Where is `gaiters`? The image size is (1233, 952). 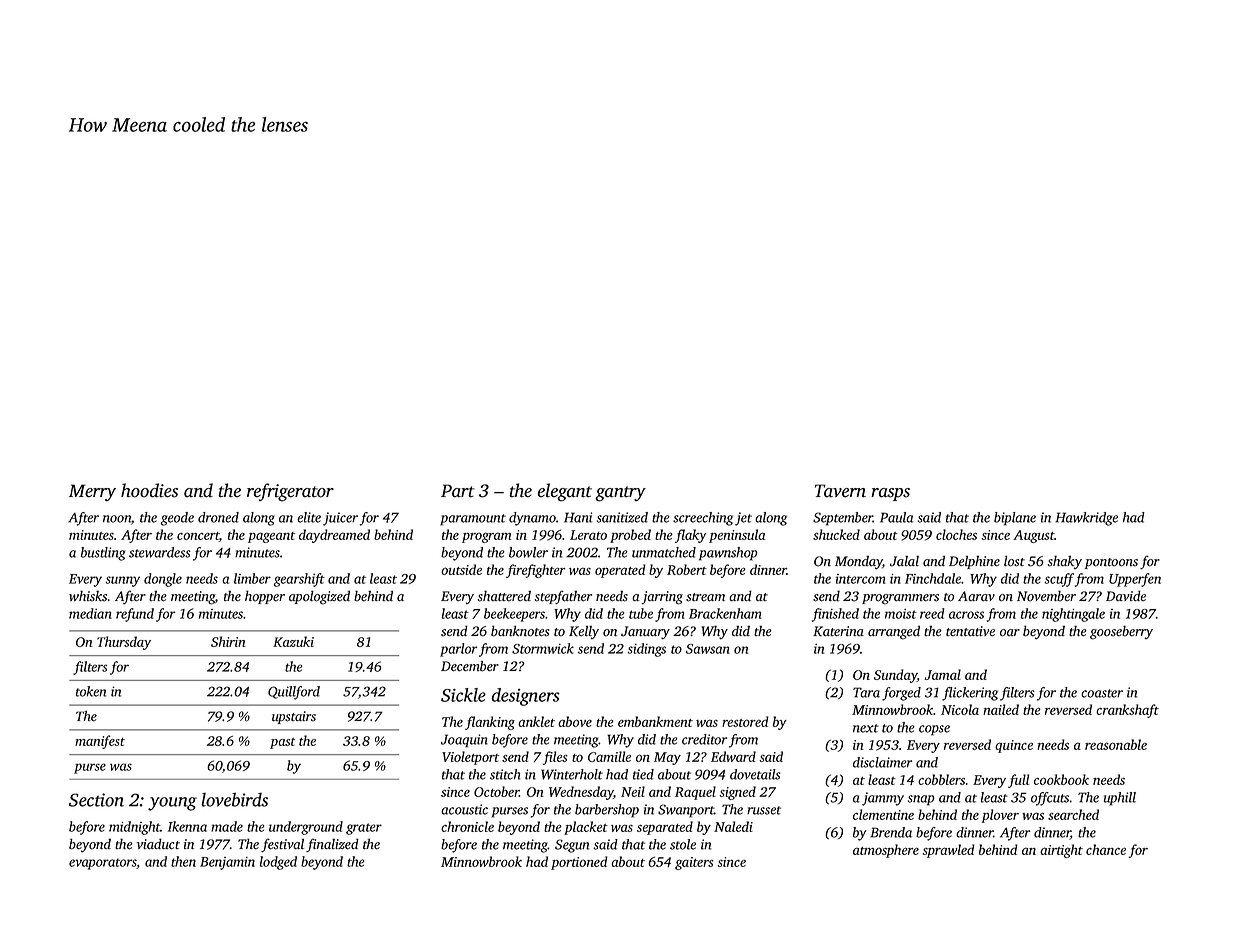
gaiters is located at coordinates (694, 863).
